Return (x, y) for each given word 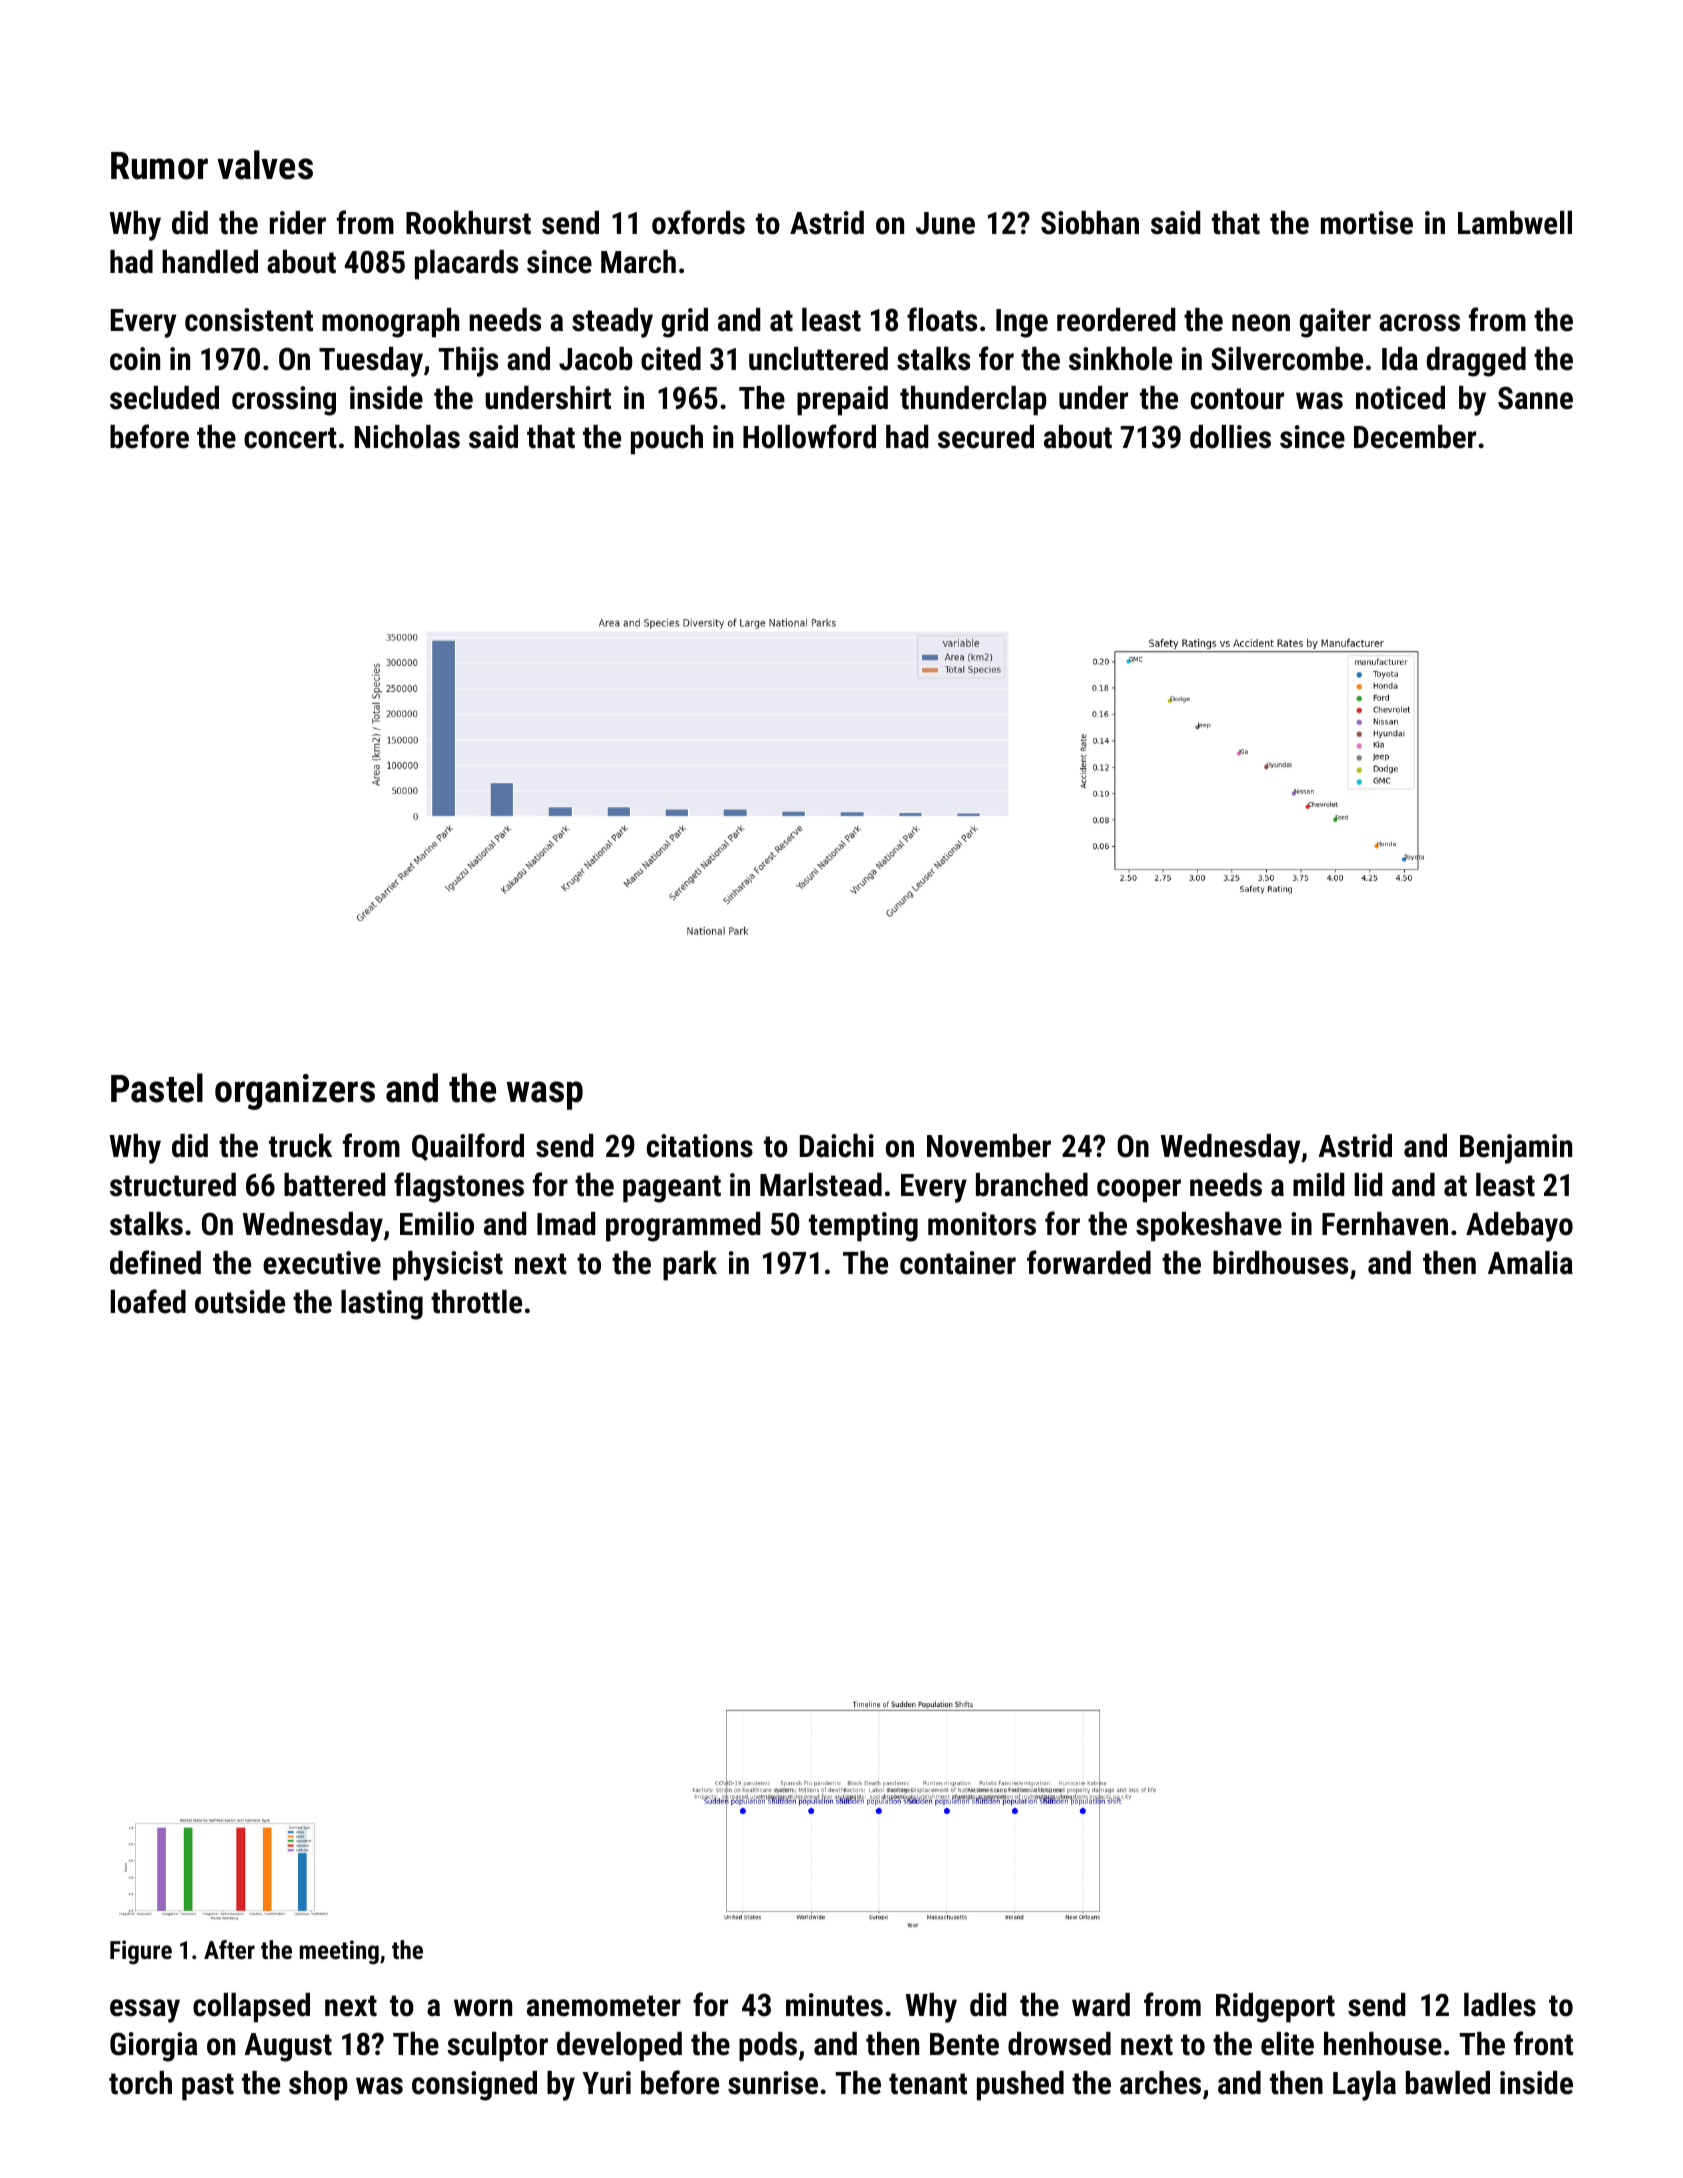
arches (1160, 2083)
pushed (1020, 2086)
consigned (474, 2086)
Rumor (159, 166)
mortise (1367, 223)
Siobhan (1090, 223)
